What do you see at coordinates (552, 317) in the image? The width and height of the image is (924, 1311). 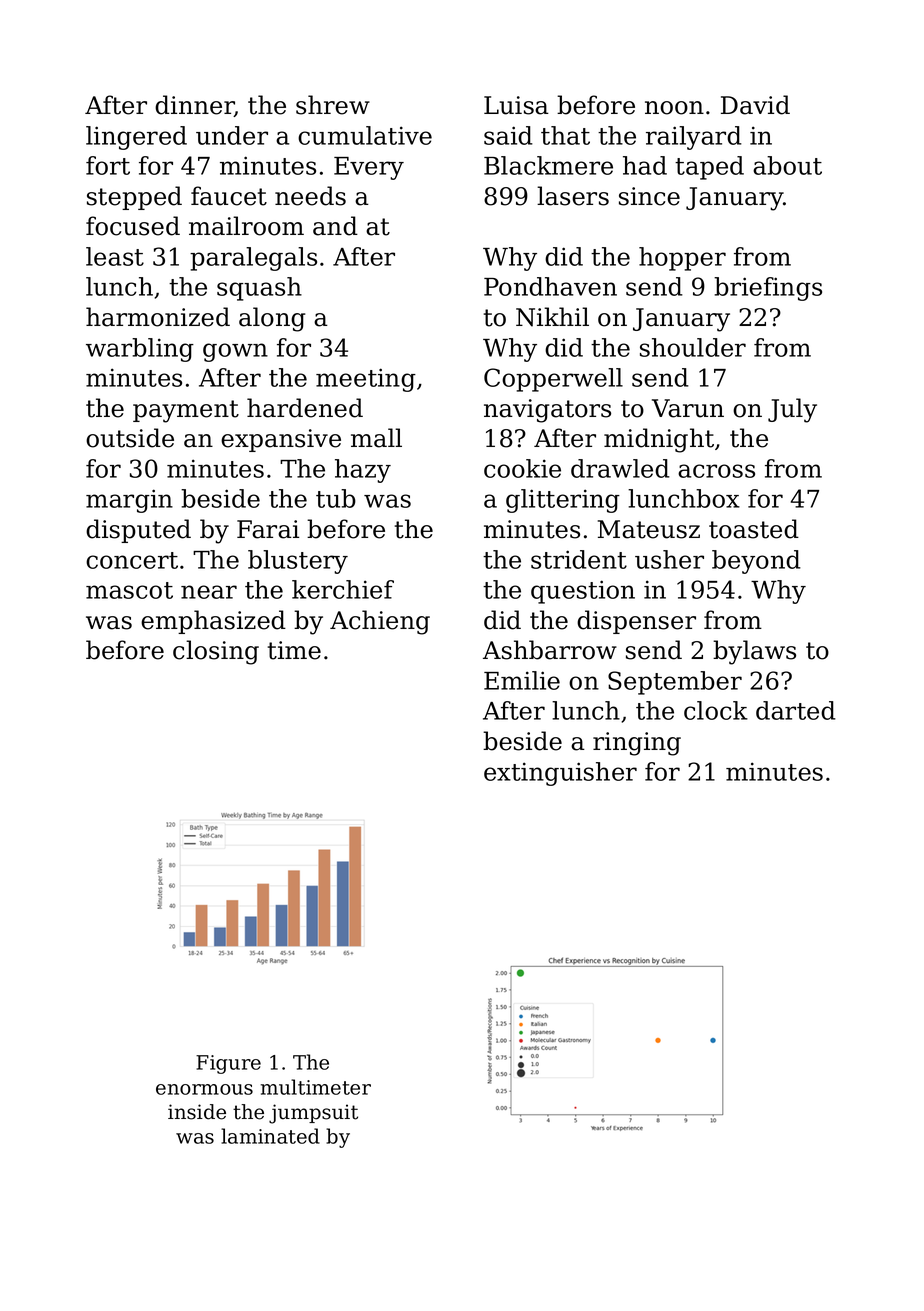 I see `Nikhil` at bounding box center [552, 317].
